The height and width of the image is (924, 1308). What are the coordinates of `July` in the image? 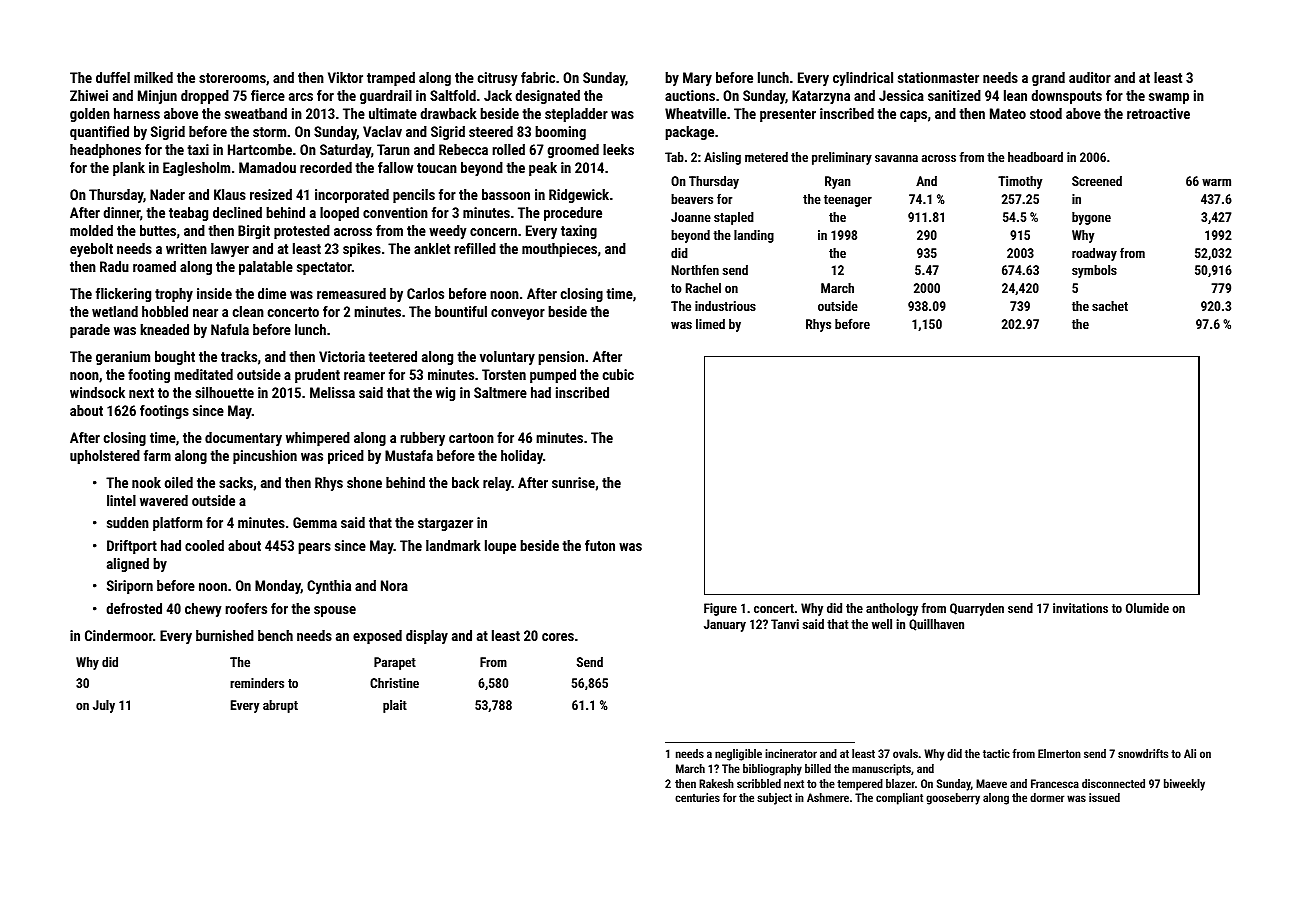 It's located at (104, 706).
